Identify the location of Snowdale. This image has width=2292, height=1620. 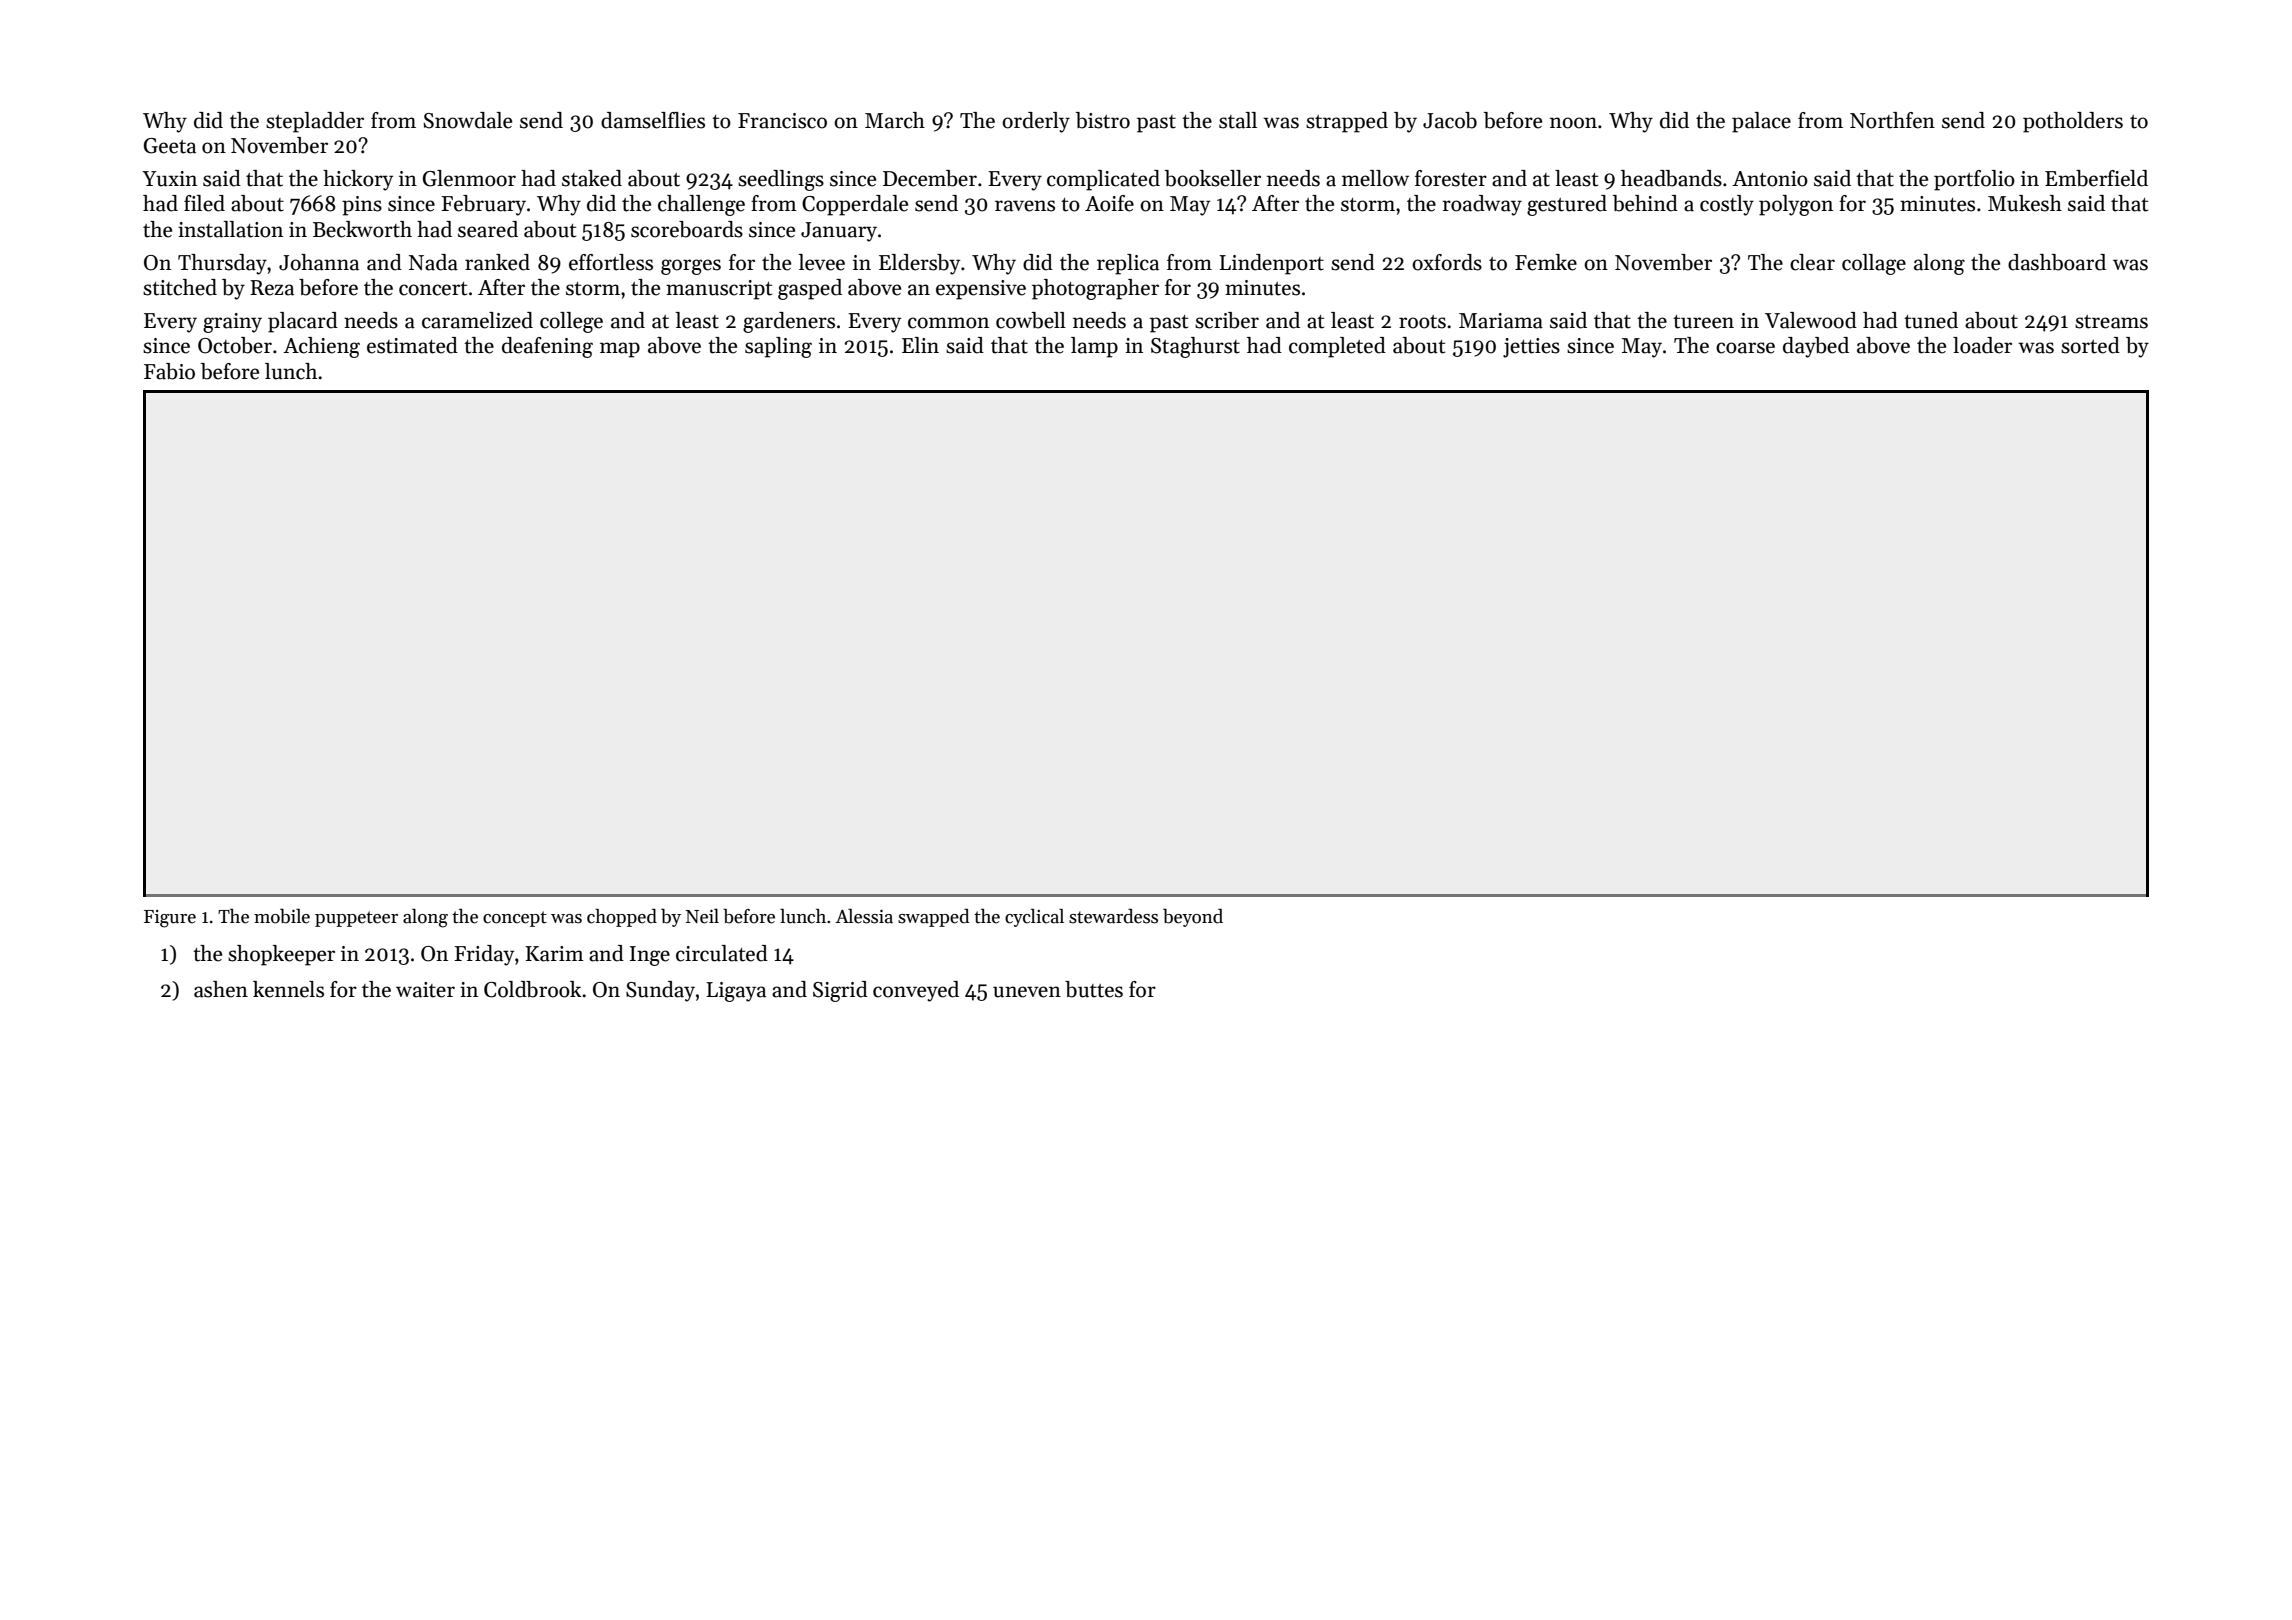
(467, 120).
